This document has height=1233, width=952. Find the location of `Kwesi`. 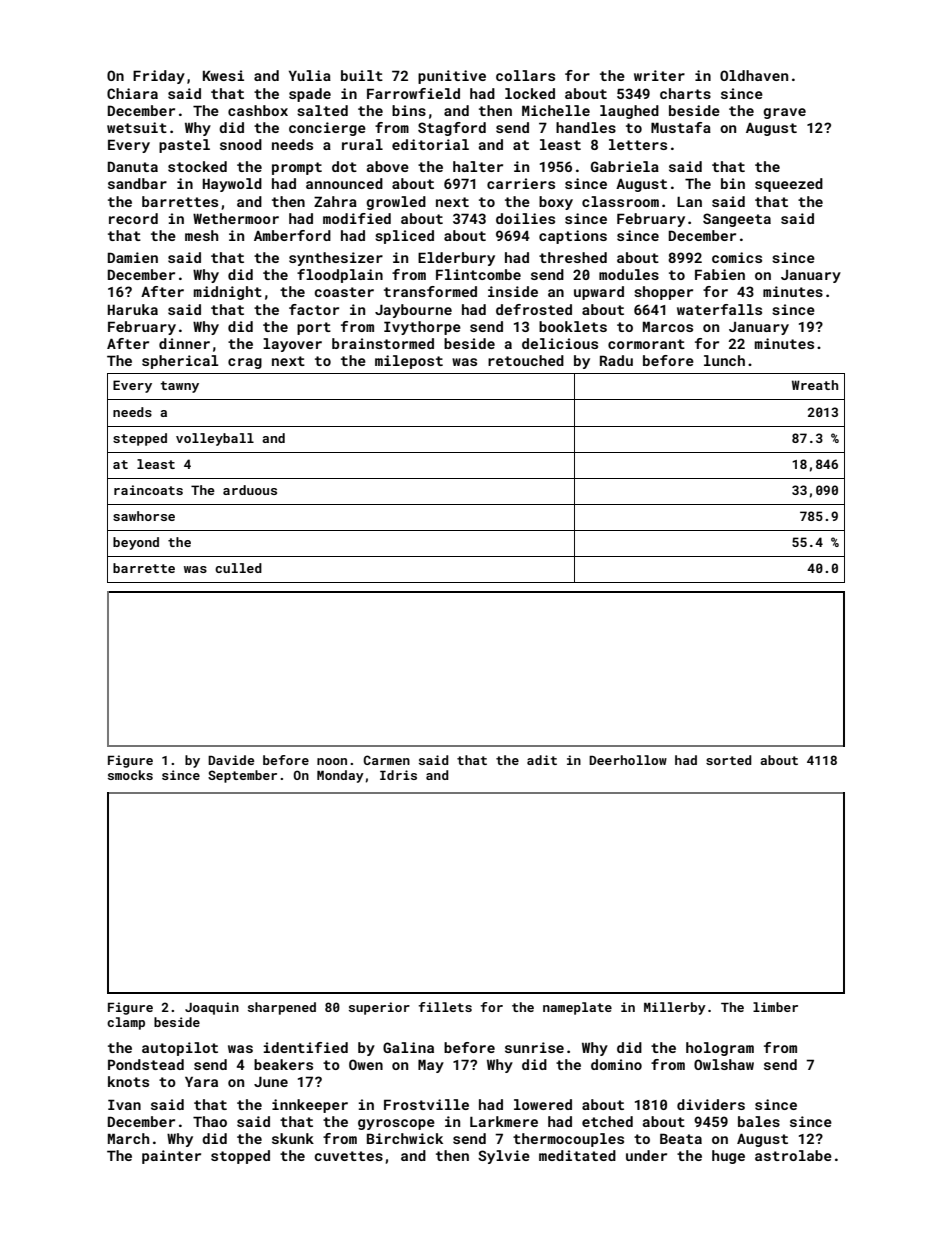

Kwesi is located at coordinates (223, 75).
